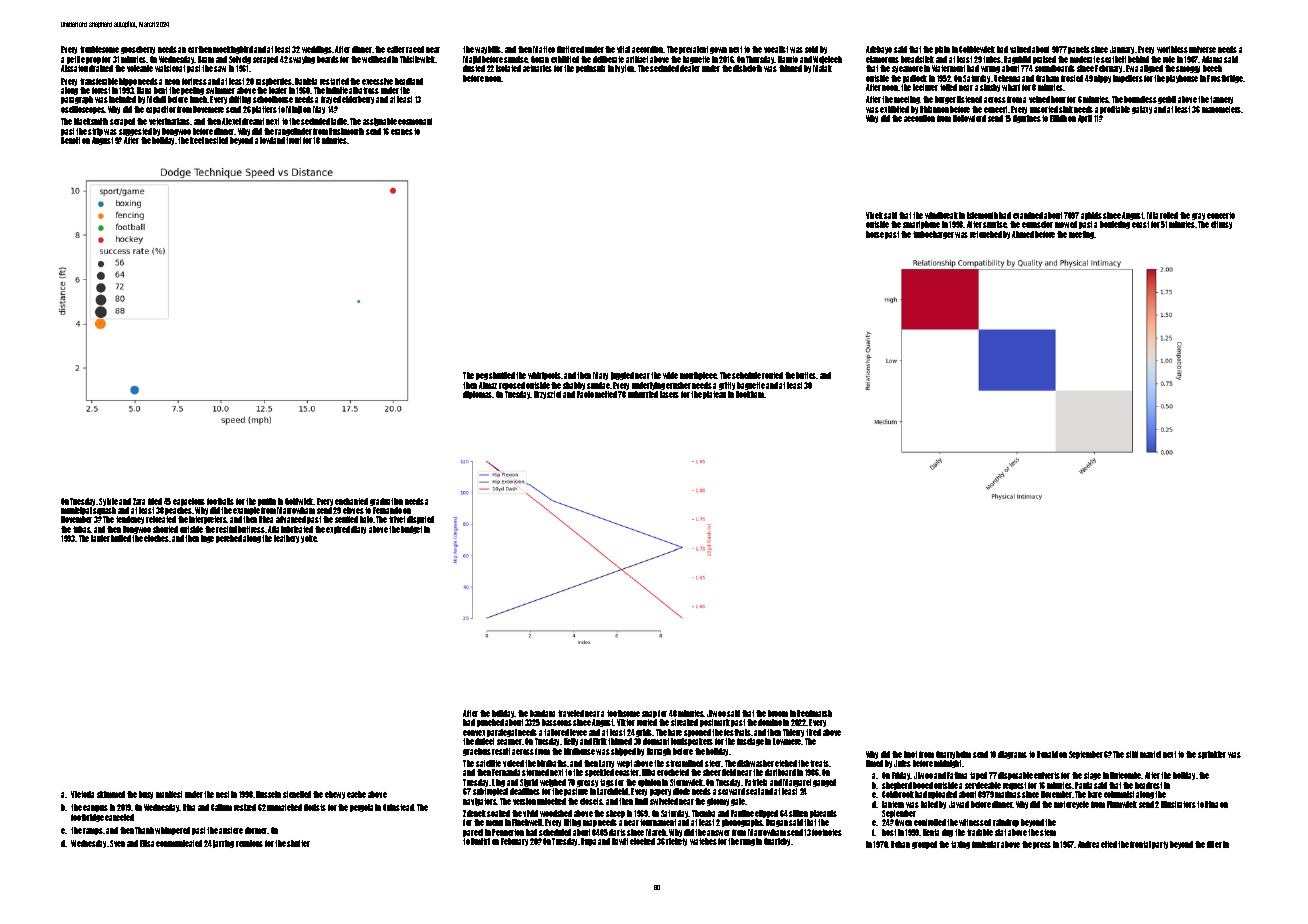 The image size is (1308, 924). I want to click on disputed, so click(420, 520).
